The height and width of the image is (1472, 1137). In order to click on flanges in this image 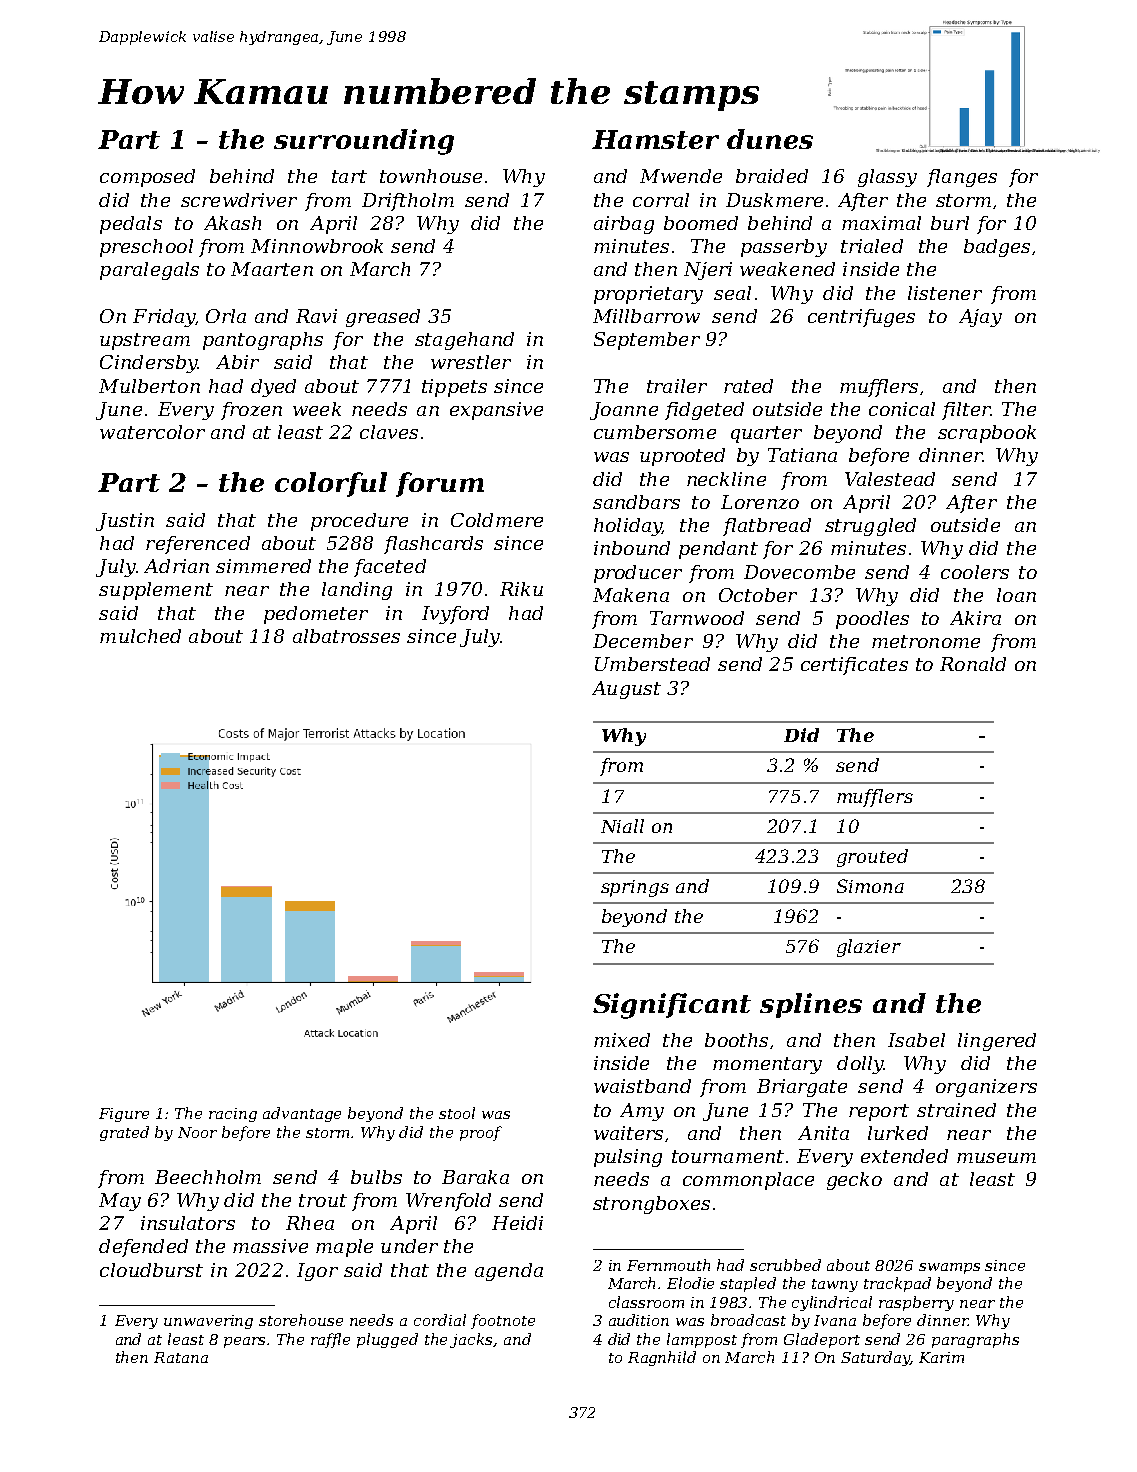, I will do `click(962, 178)`.
